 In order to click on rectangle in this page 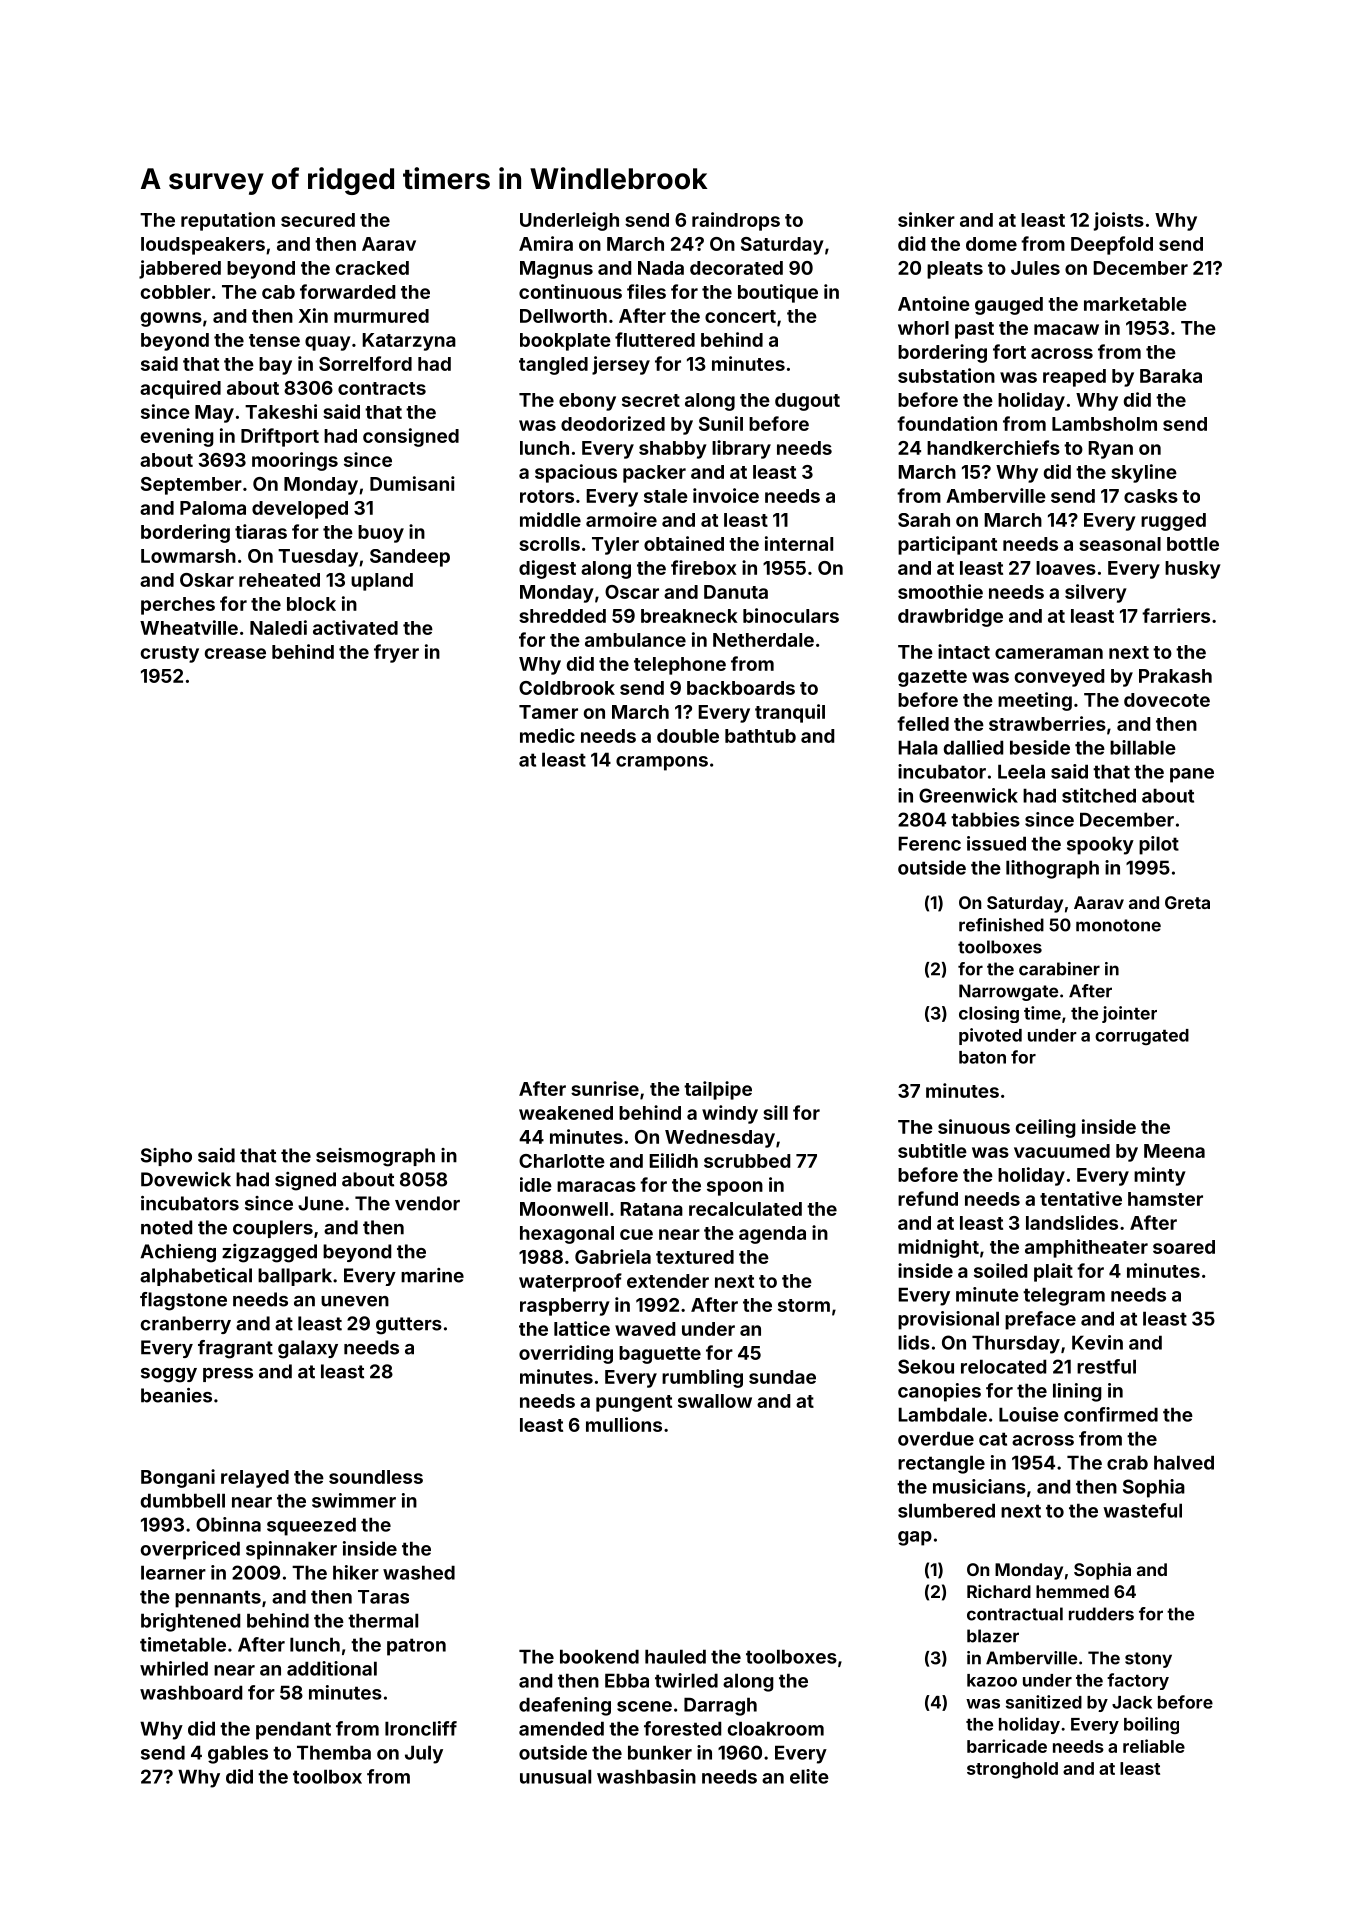, I will do `click(941, 1464)`.
